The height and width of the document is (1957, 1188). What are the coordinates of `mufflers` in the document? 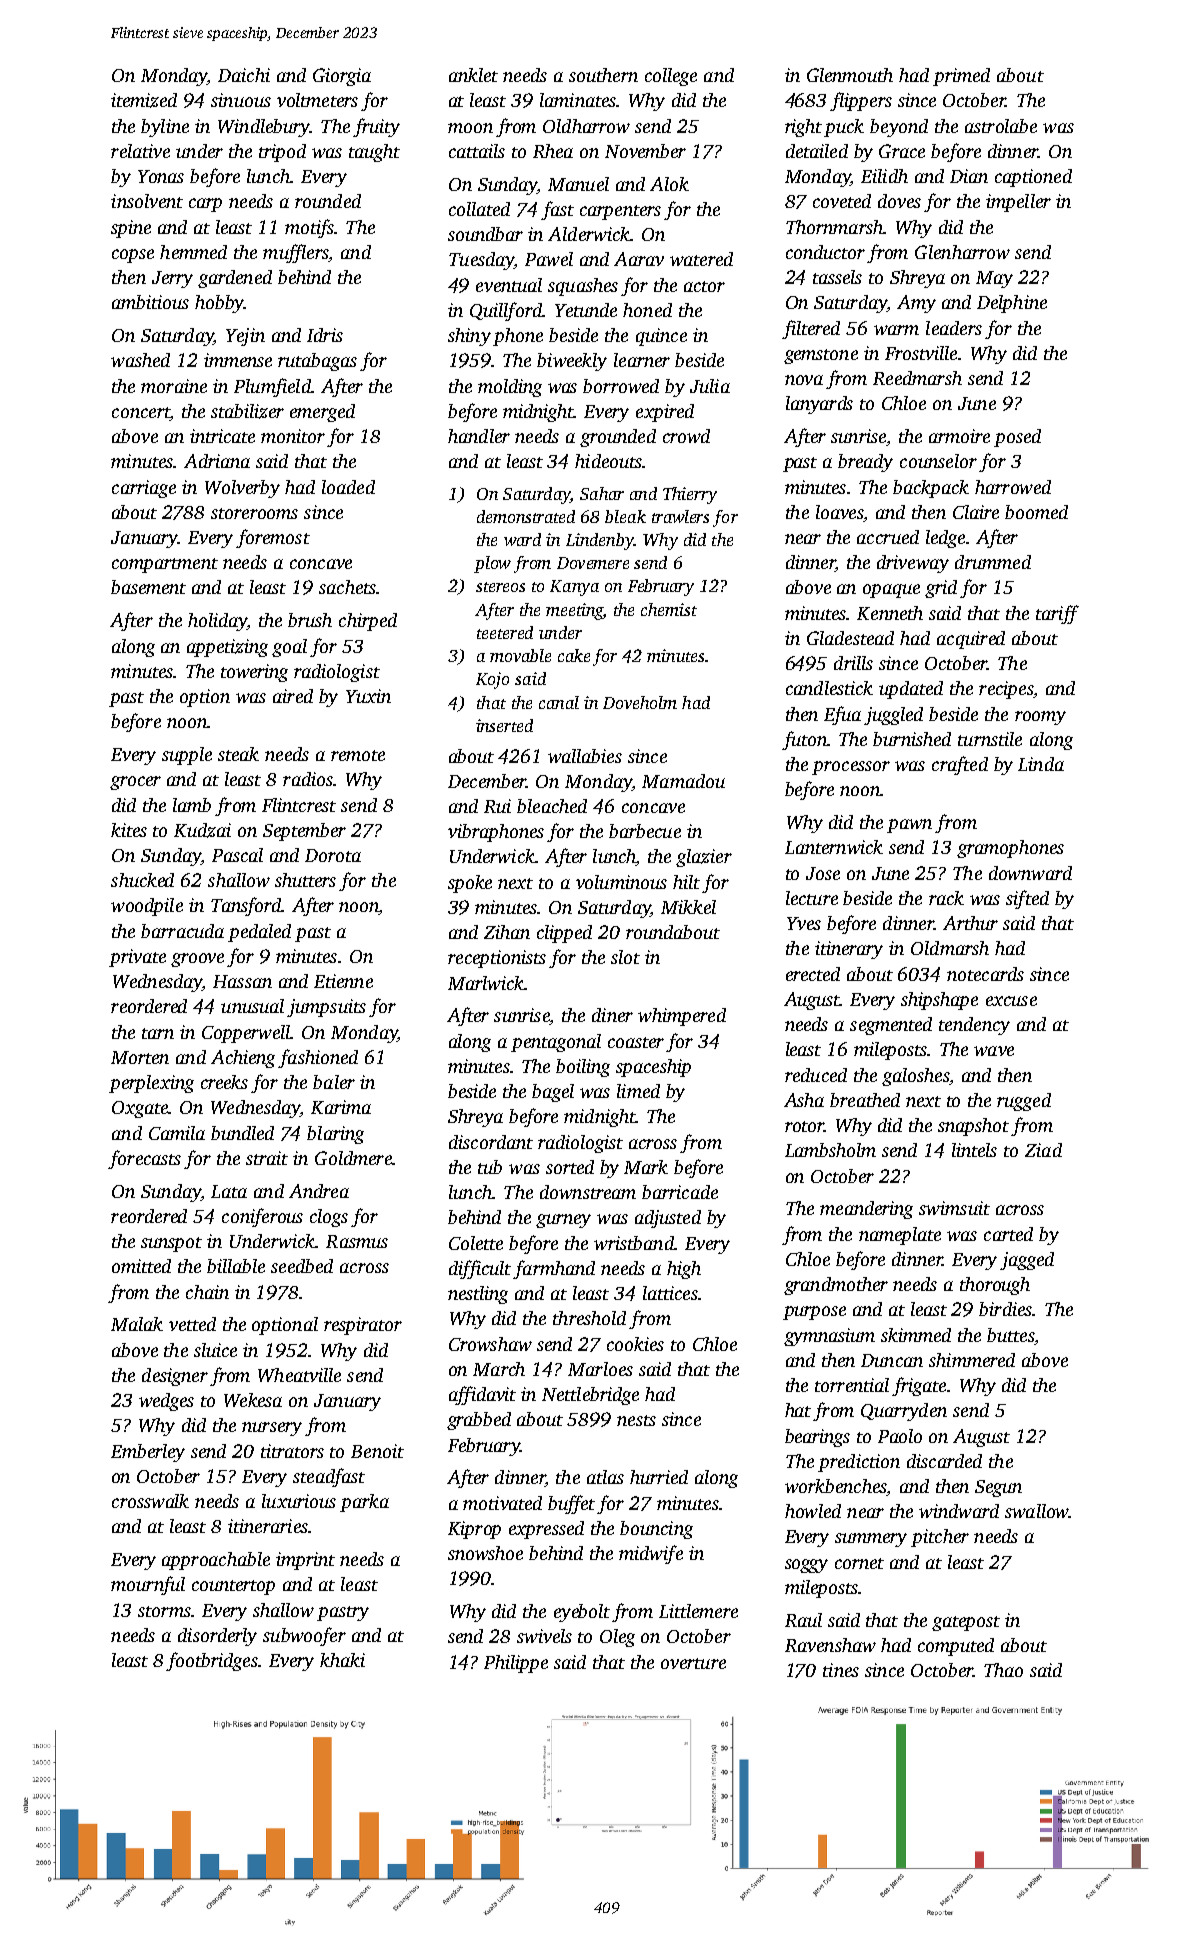 It's located at (295, 253).
